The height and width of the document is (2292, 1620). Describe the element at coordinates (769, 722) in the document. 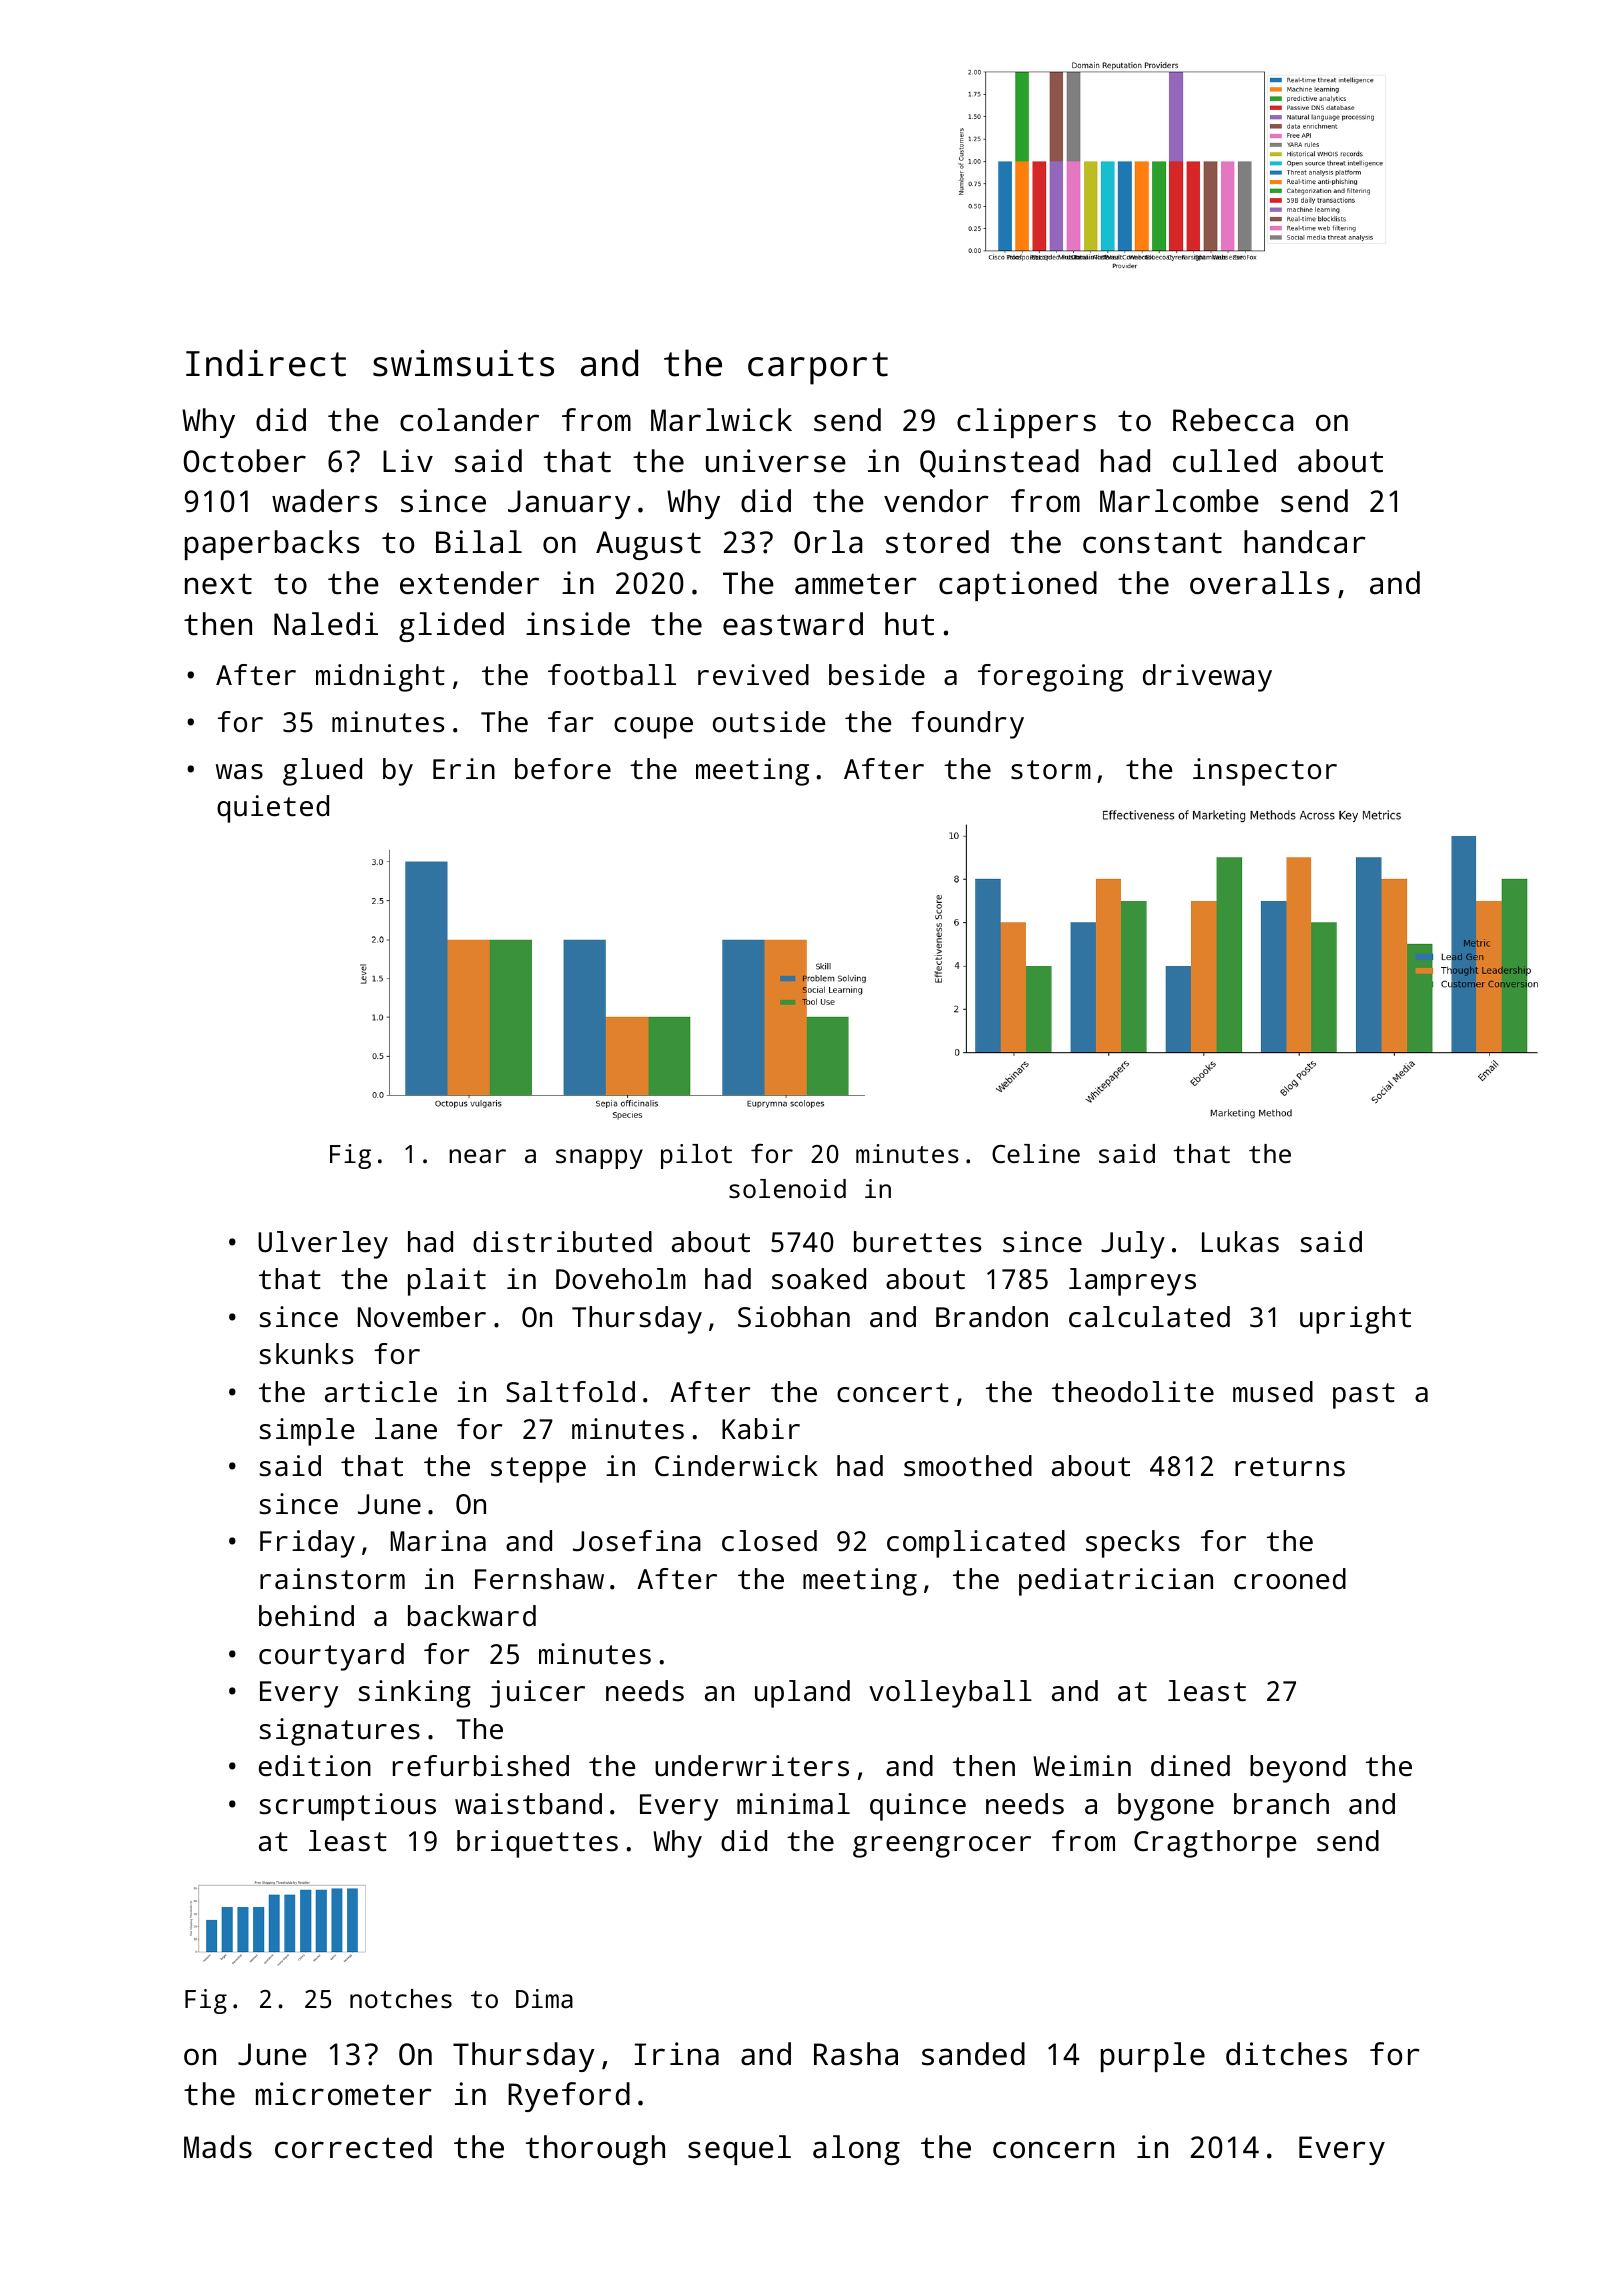

I see `outside` at that location.
